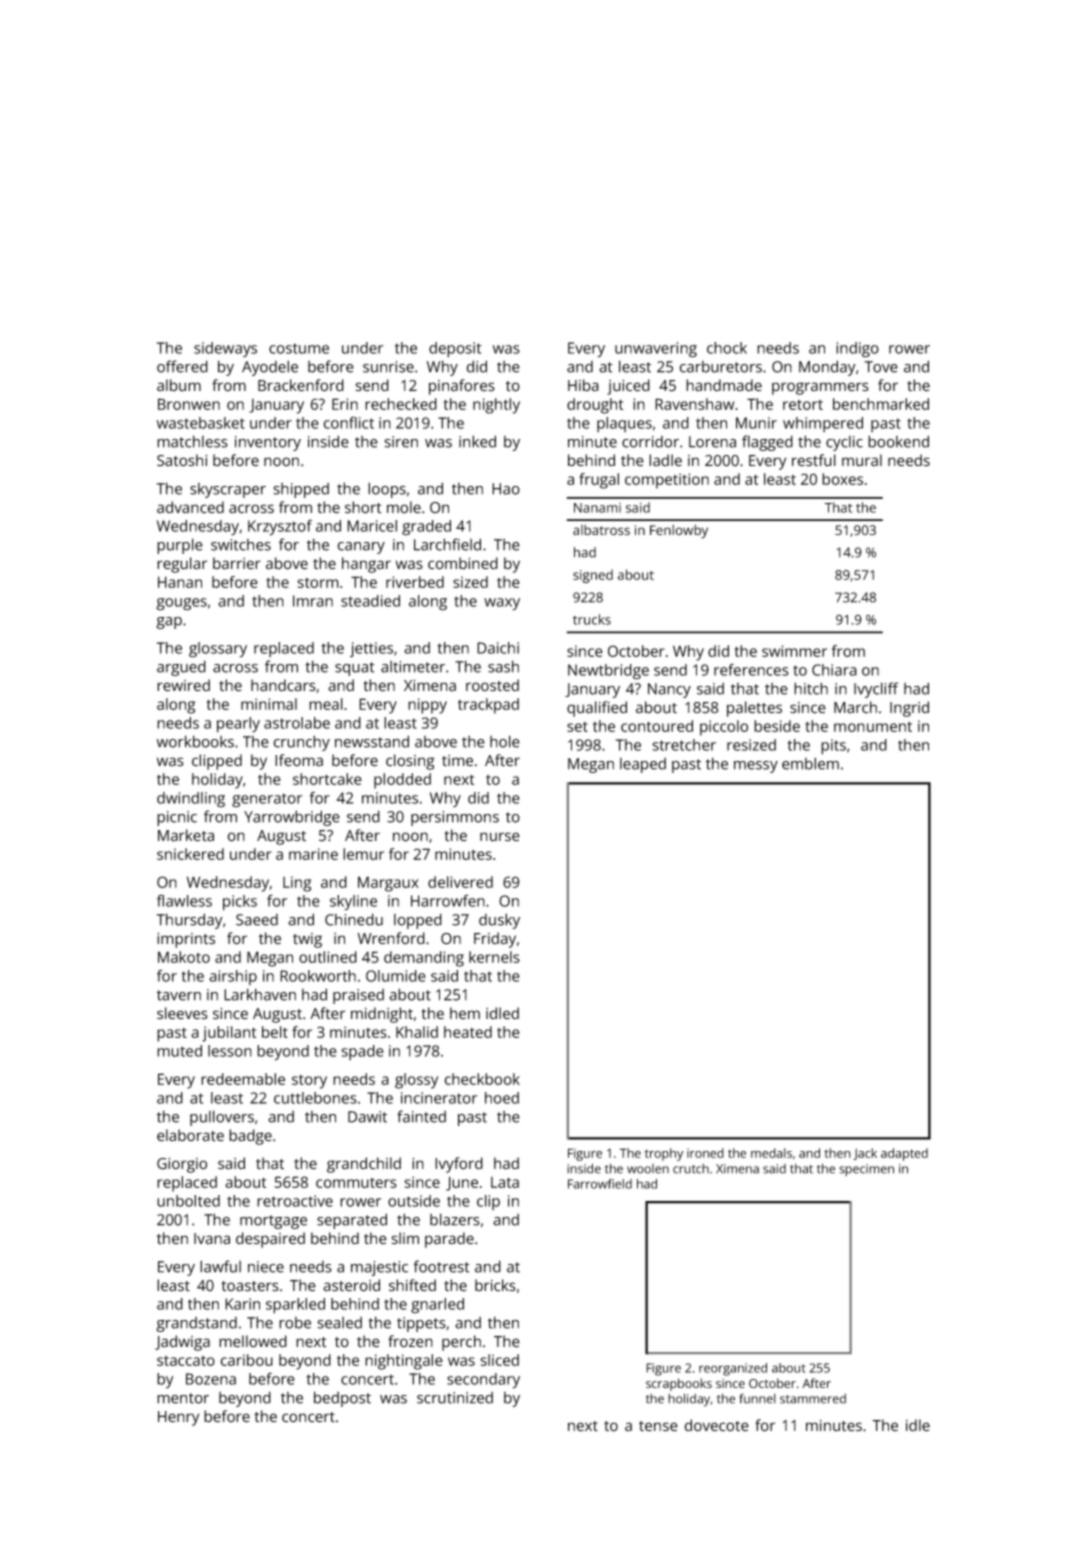 The image size is (1087, 1543). What do you see at coordinates (794, 651) in the image?
I see `swimmer` at bounding box center [794, 651].
